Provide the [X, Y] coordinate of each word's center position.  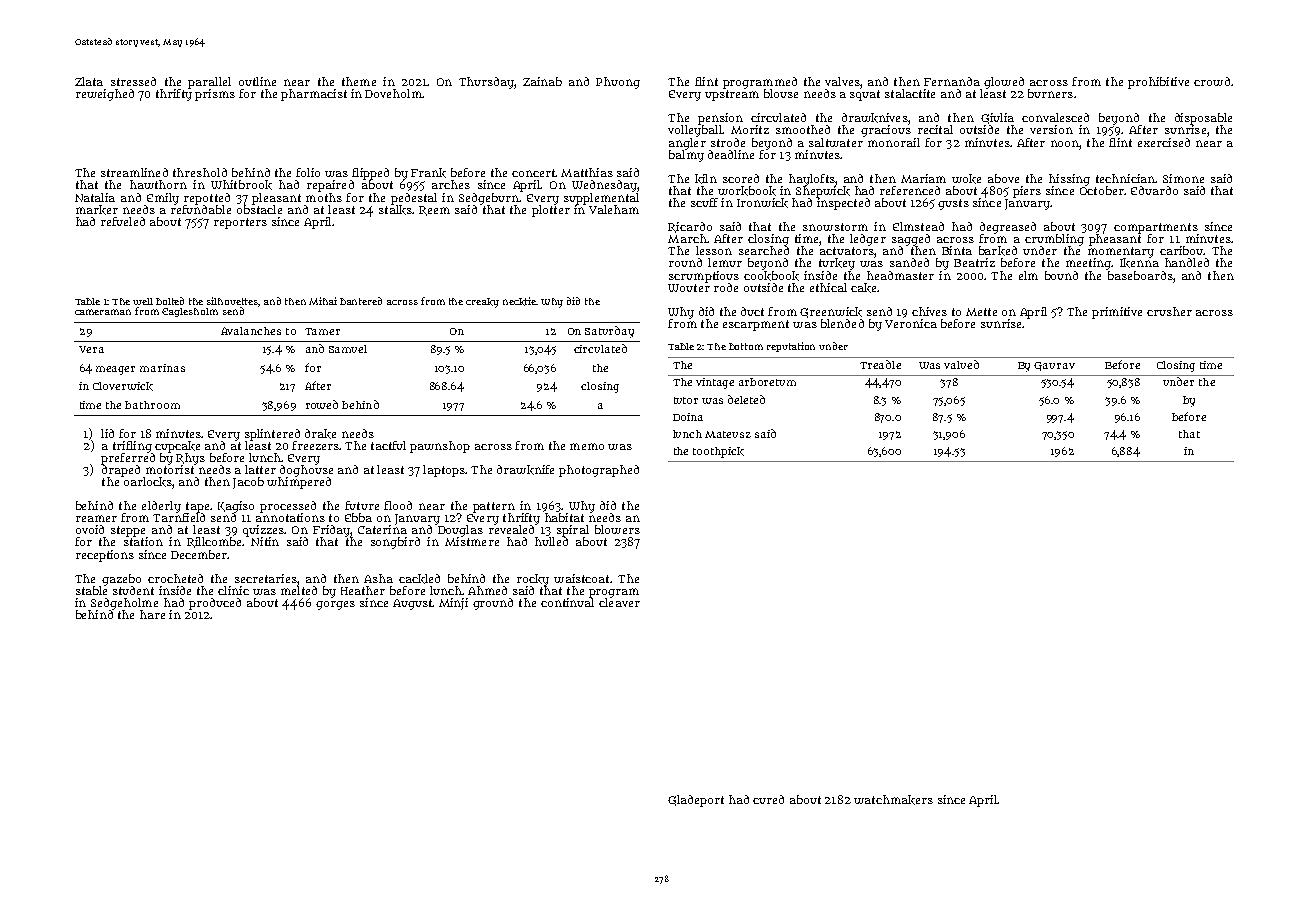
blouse [781, 93]
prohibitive [1158, 83]
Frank [428, 173]
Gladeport [696, 801]
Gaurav [1054, 366]
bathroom [152, 405]
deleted [746, 399]
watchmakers [893, 800]
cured [768, 799]
